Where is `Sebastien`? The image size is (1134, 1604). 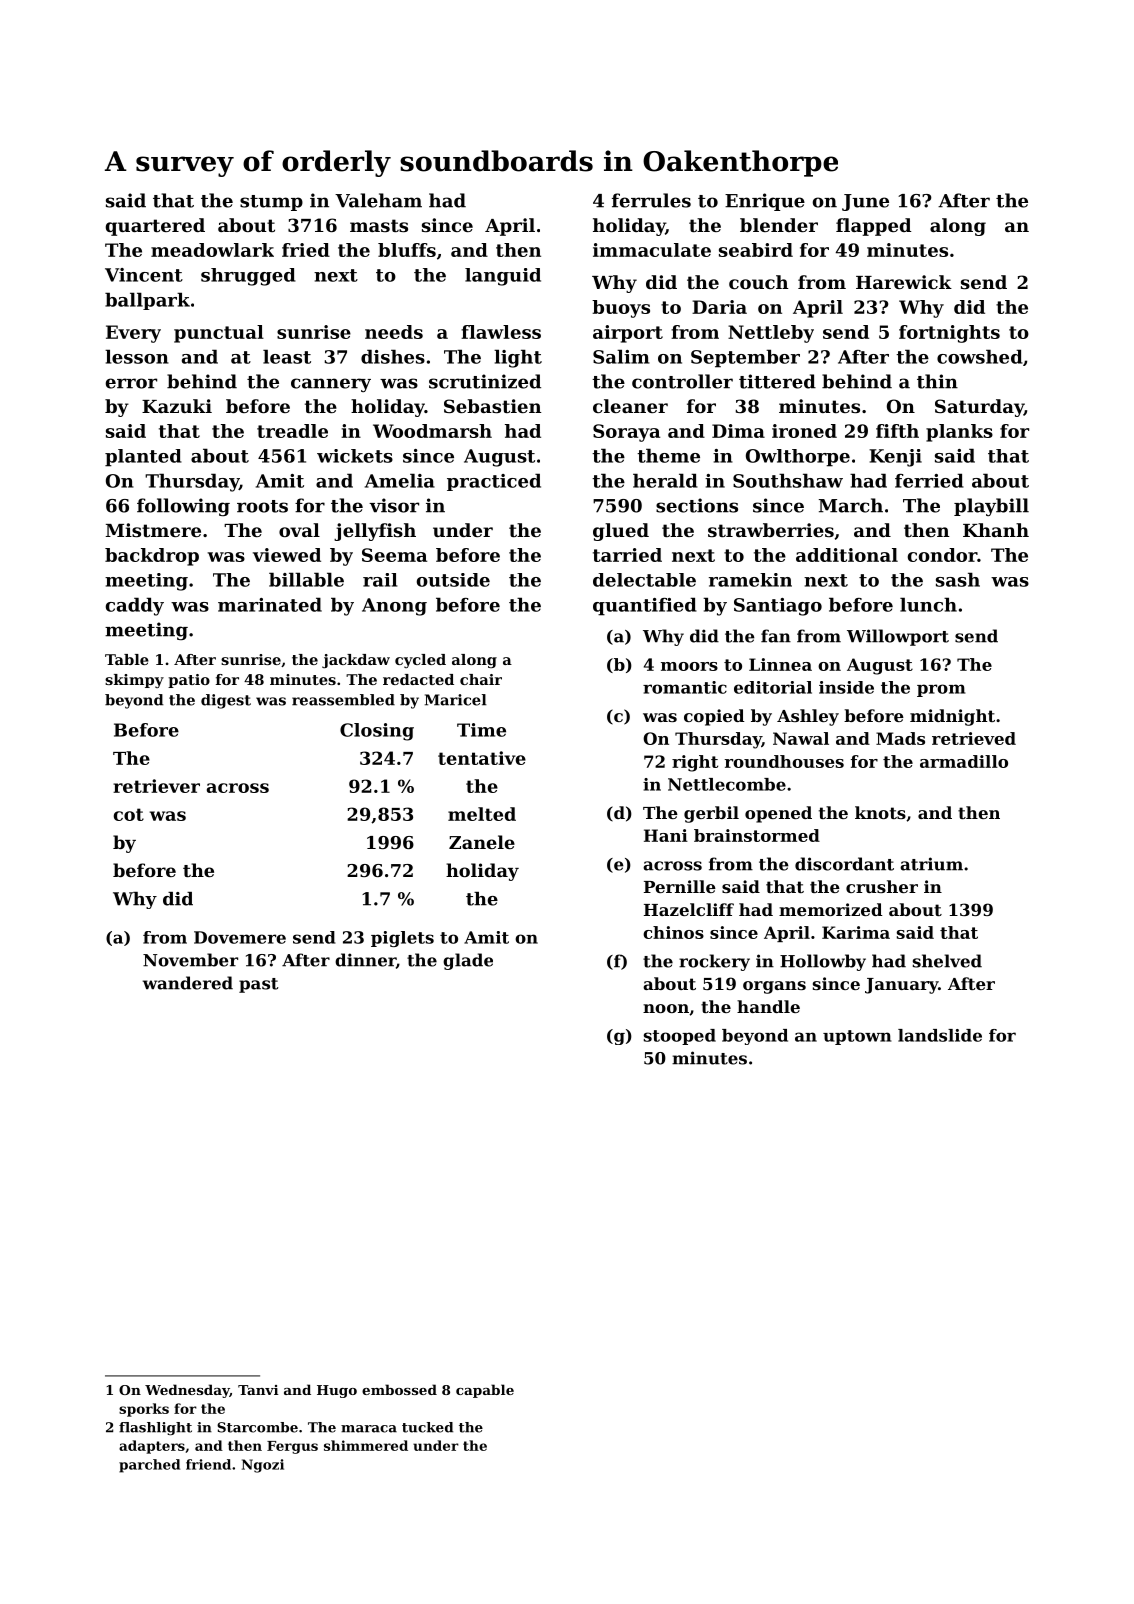 Sebastien is located at coordinates (492, 406).
